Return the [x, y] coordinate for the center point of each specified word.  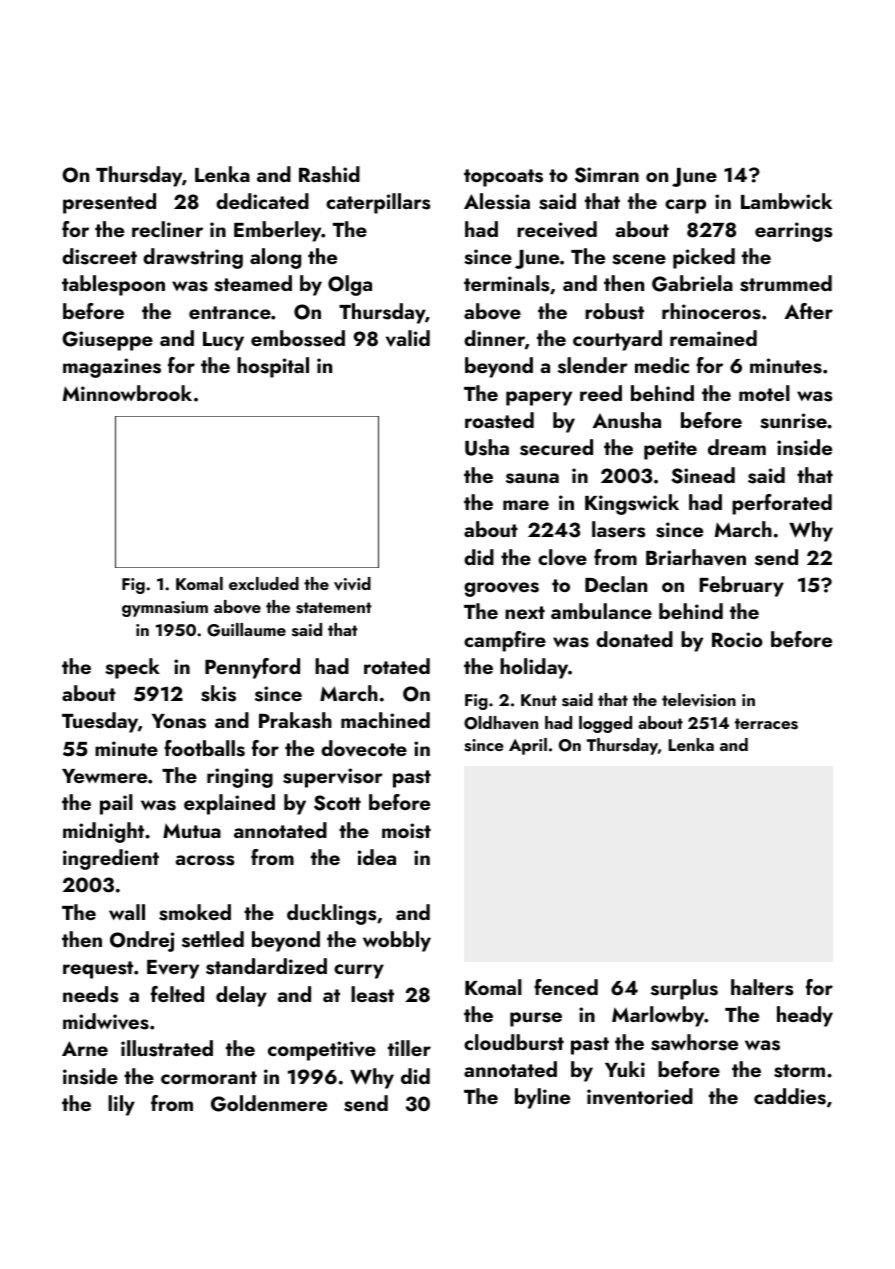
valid [408, 338]
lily [121, 1105]
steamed [253, 283]
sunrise [793, 421]
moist [406, 831]
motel [764, 393]
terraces [766, 724]
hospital [273, 367]
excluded [264, 583]
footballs [204, 748]
